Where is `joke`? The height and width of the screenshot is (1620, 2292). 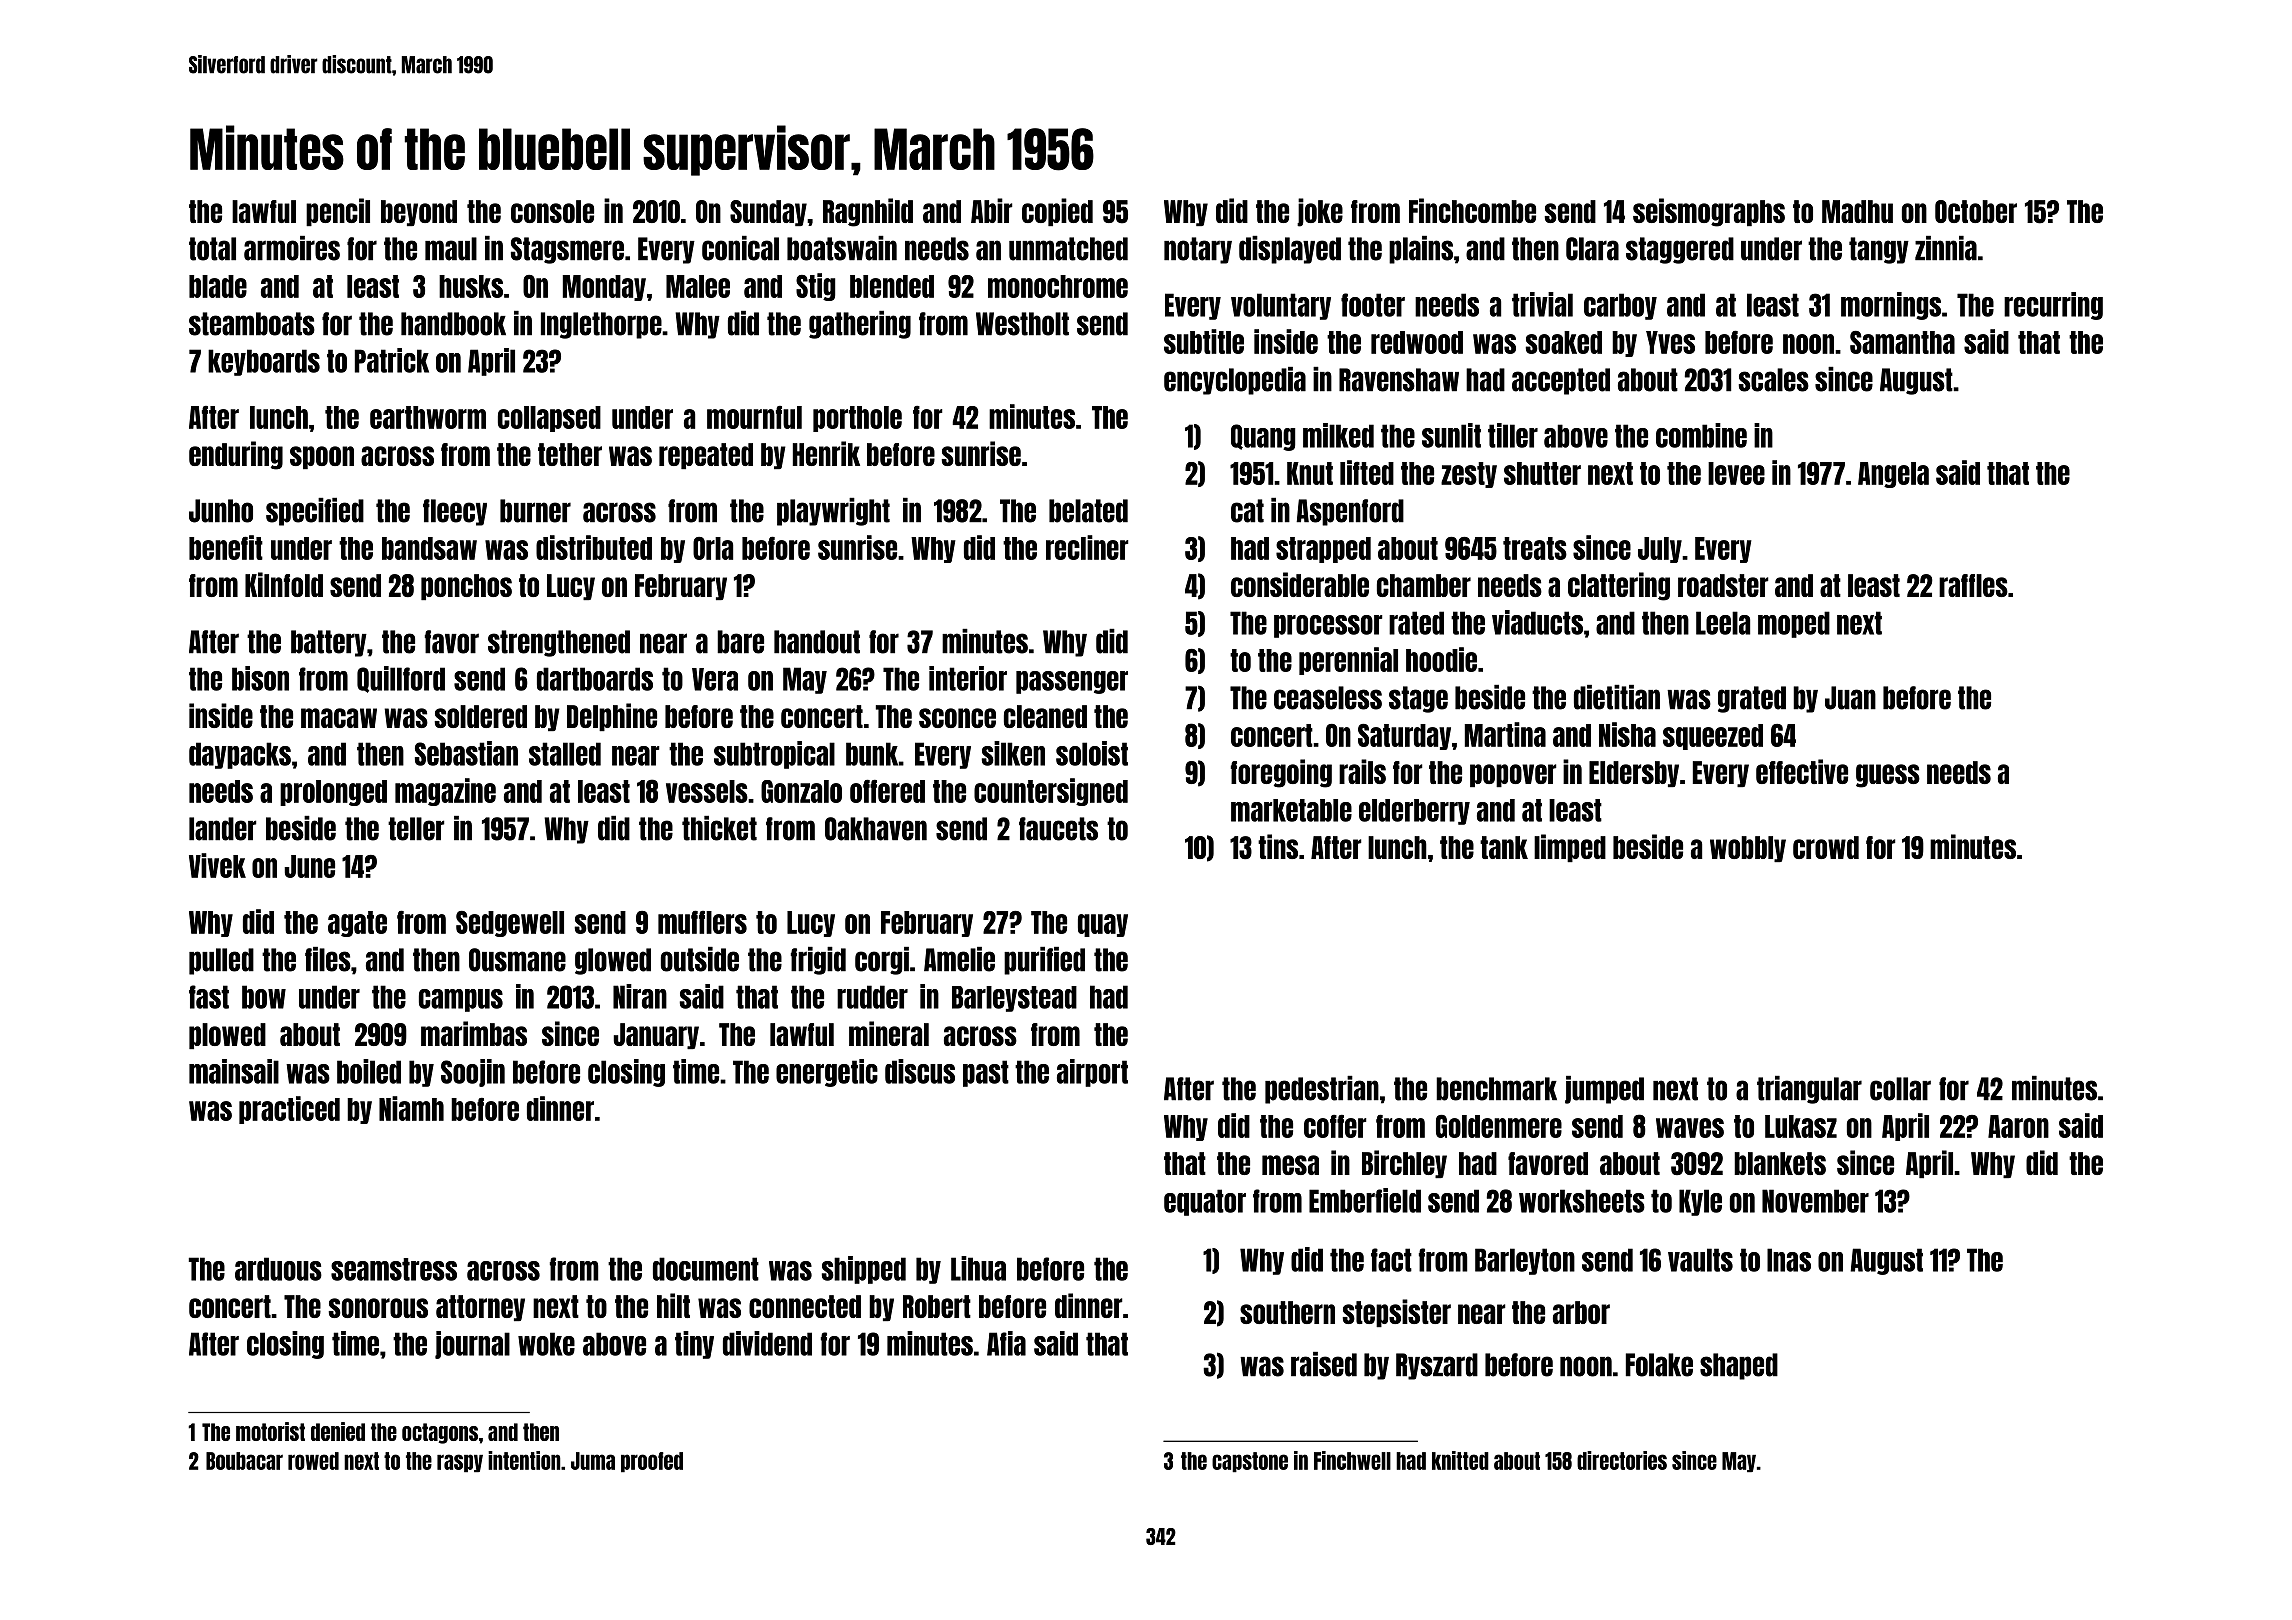
joke is located at coordinates (1320, 212).
